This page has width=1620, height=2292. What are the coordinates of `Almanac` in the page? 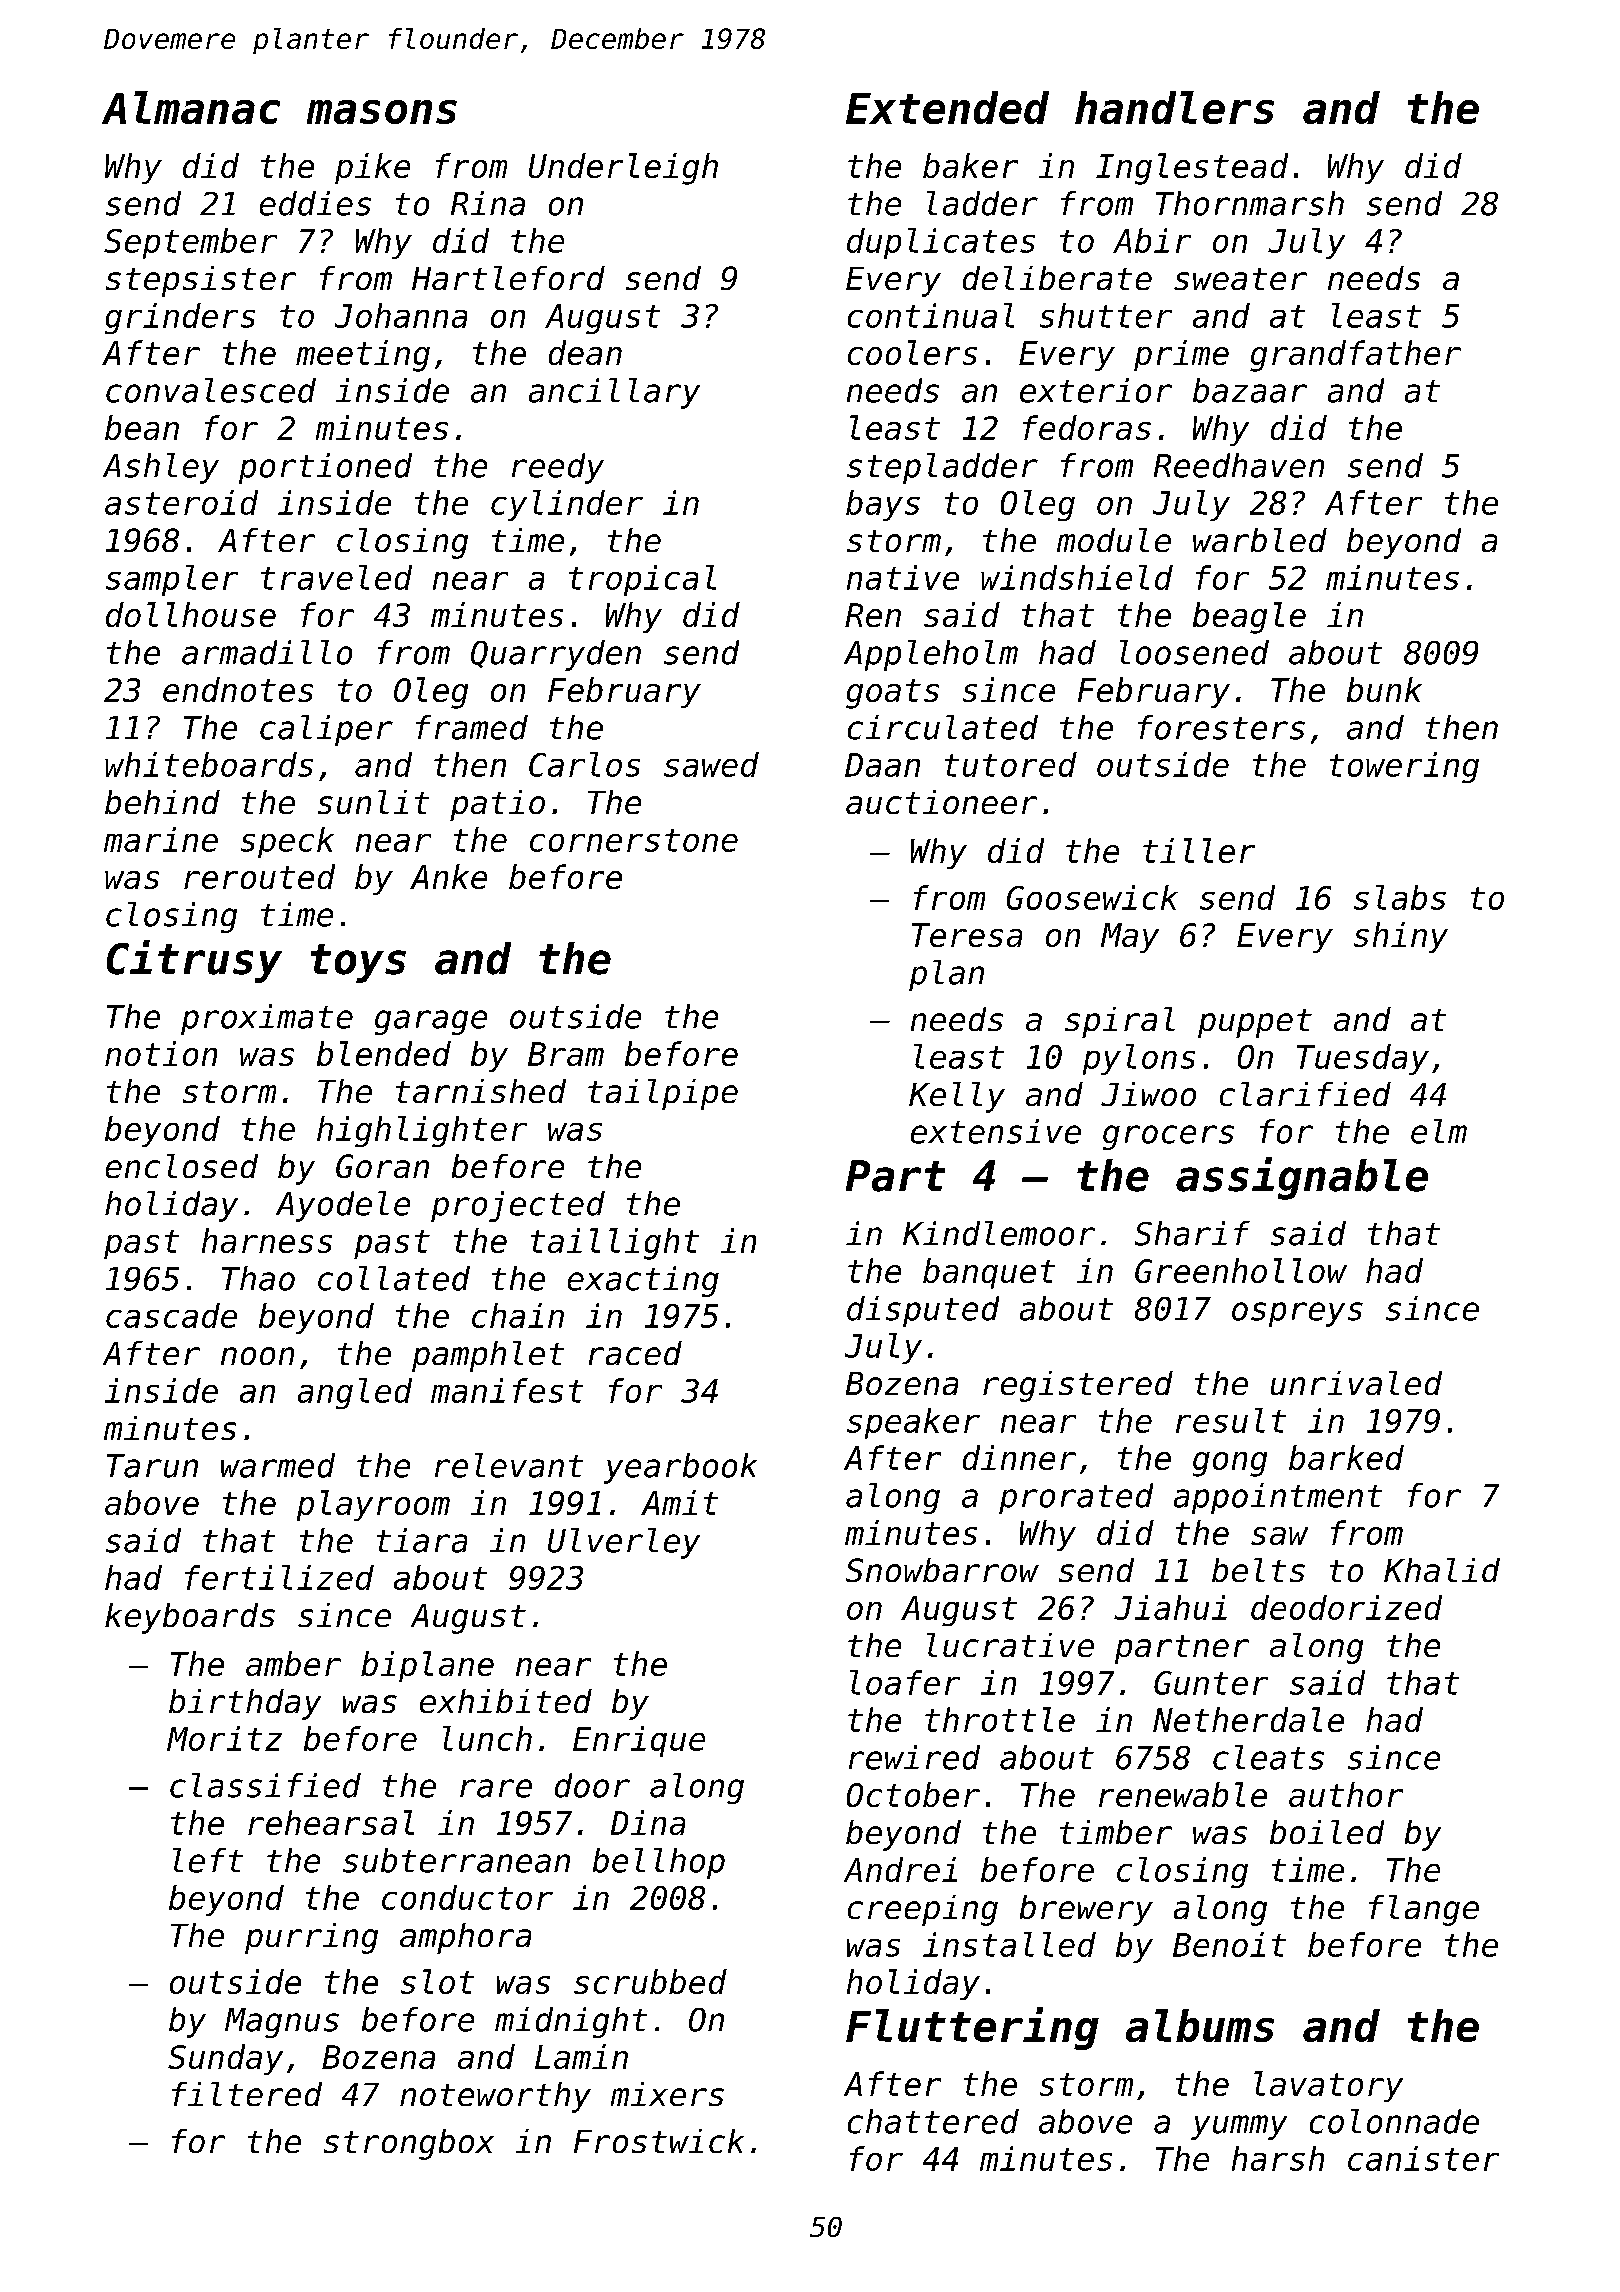 It's located at (191, 107).
